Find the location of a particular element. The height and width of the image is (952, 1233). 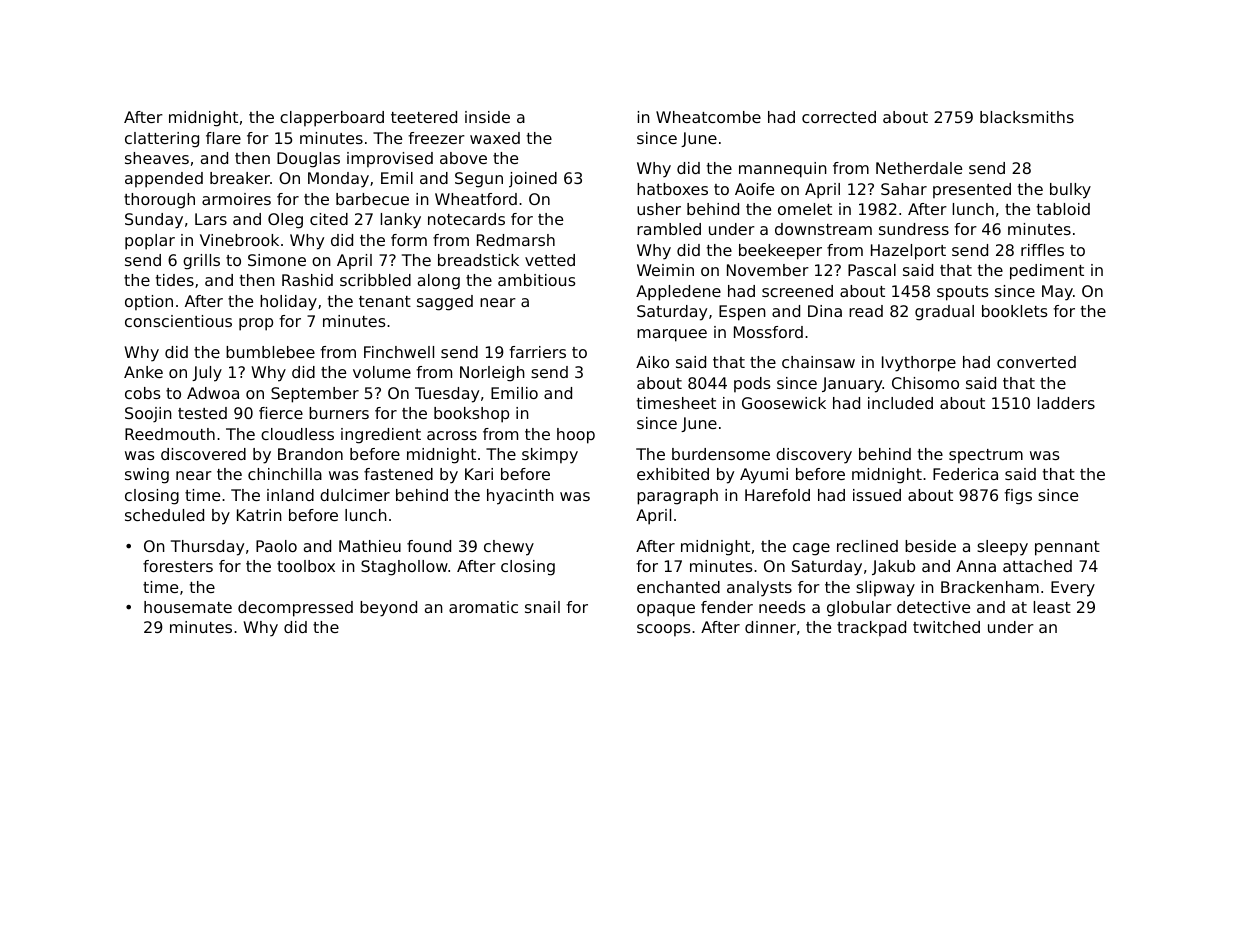

clattering is located at coordinates (162, 140).
